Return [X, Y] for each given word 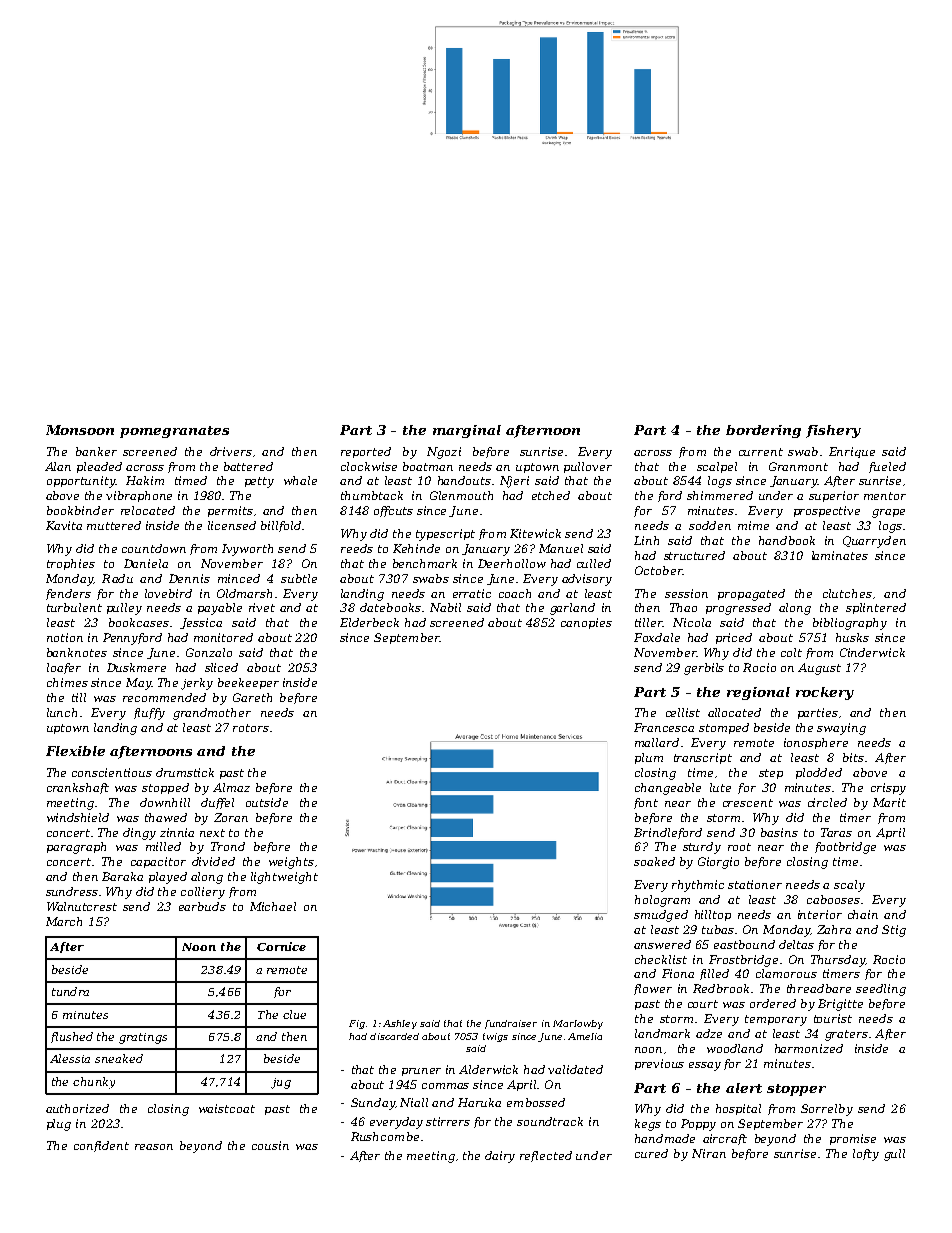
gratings [143, 1038]
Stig [894, 931]
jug [281, 1083]
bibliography [850, 624]
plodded [819, 773]
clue [294, 1014]
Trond [228, 846]
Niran [709, 1153]
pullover [588, 467]
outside [267, 802]
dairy [500, 1157]
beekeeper [248, 683]
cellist [683, 712]
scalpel [717, 467]
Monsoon [80, 430]
